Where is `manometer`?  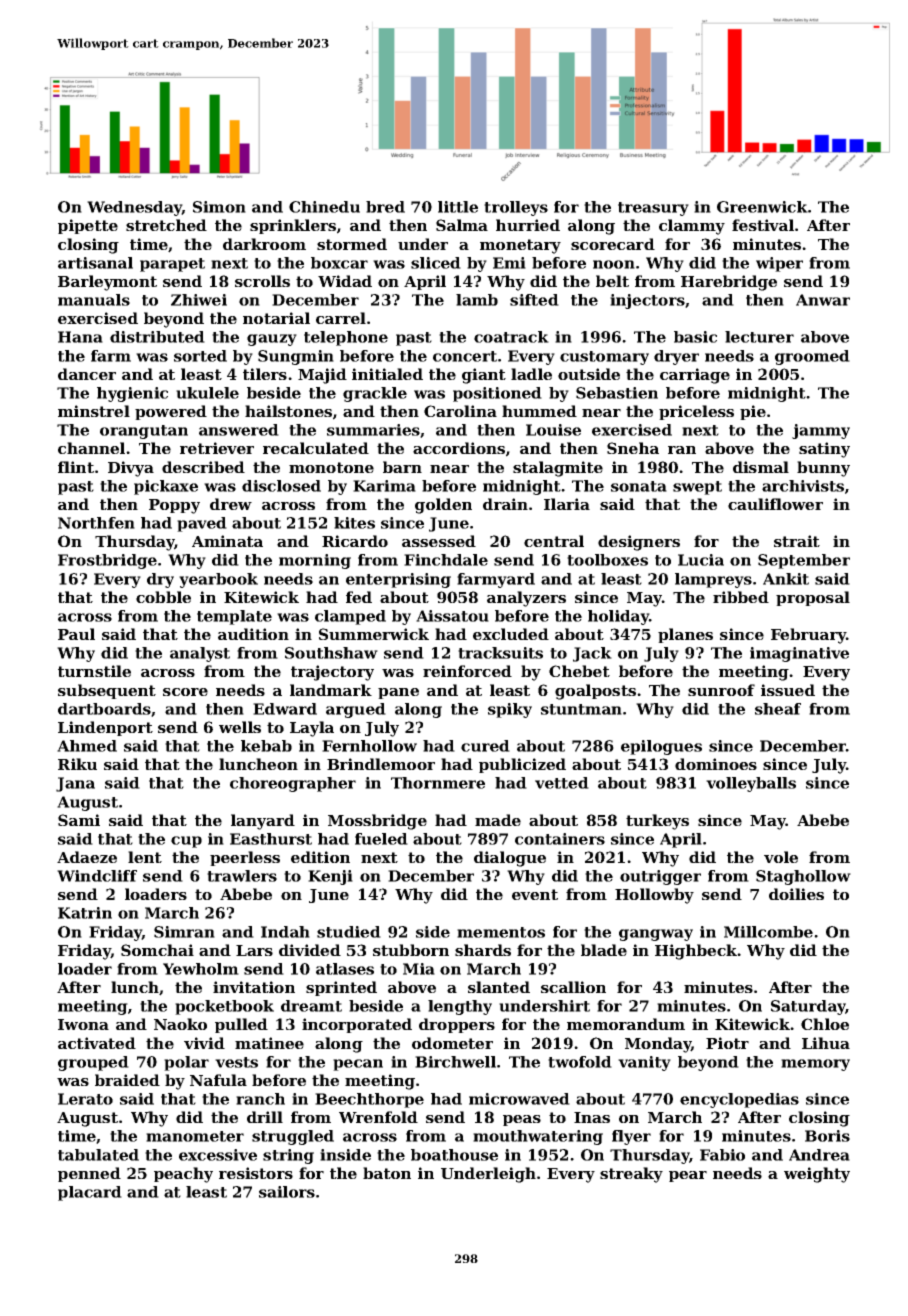 manometer is located at coordinates (195, 1136).
